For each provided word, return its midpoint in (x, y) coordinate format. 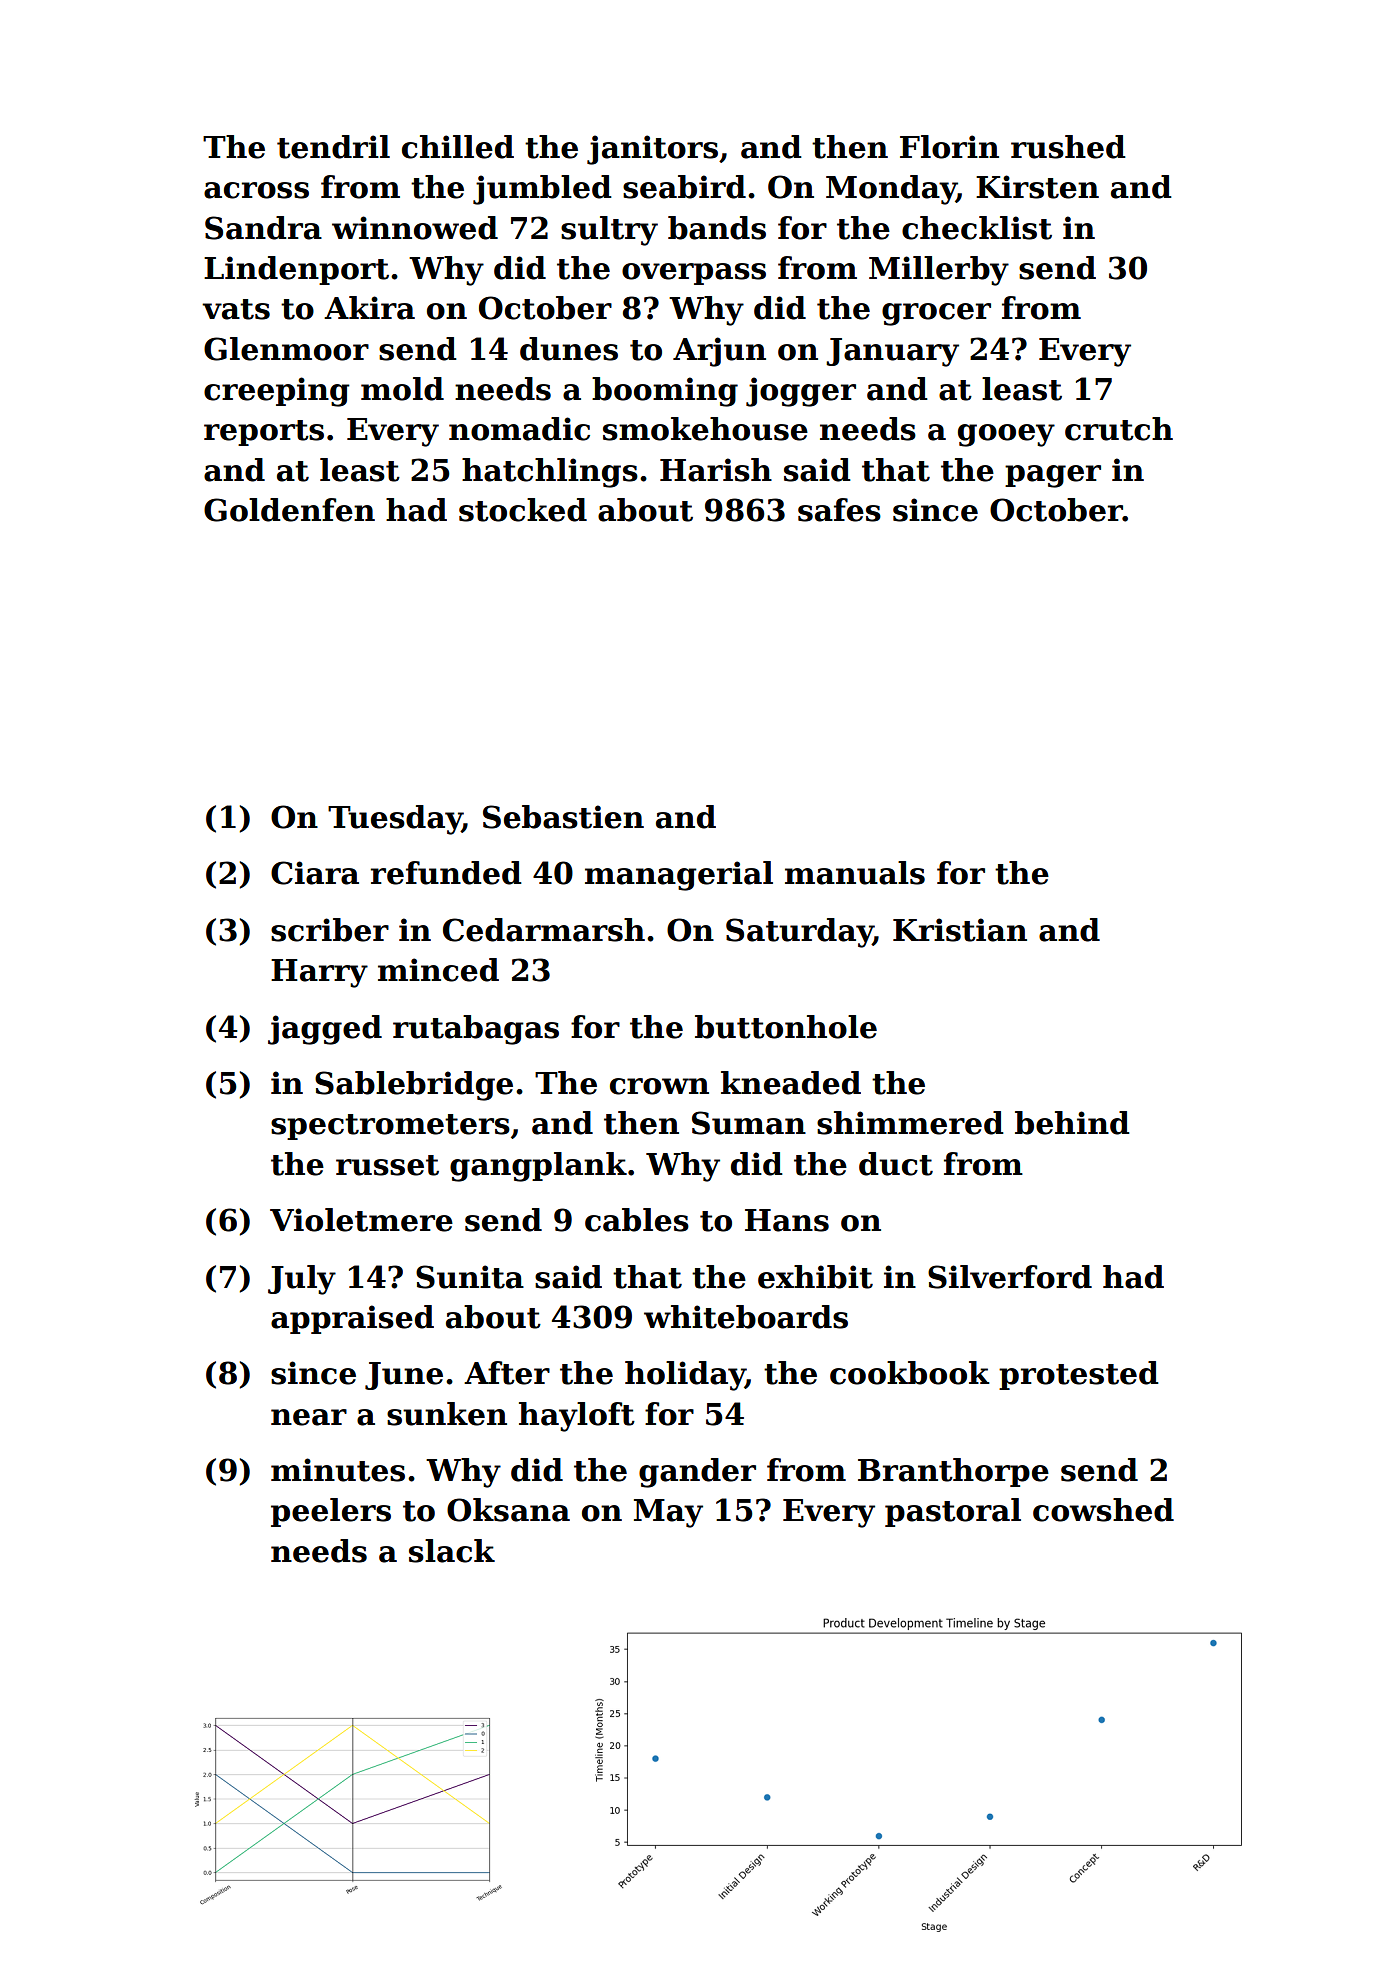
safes (839, 510)
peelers (331, 1512)
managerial (679, 876)
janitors (652, 150)
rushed (1068, 147)
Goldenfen (289, 510)
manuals (855, 873)
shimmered (910, 1123)
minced (438, 970)
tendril (333, 147)
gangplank (538, 1167)
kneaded (791, 1083)
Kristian (960, 930)
